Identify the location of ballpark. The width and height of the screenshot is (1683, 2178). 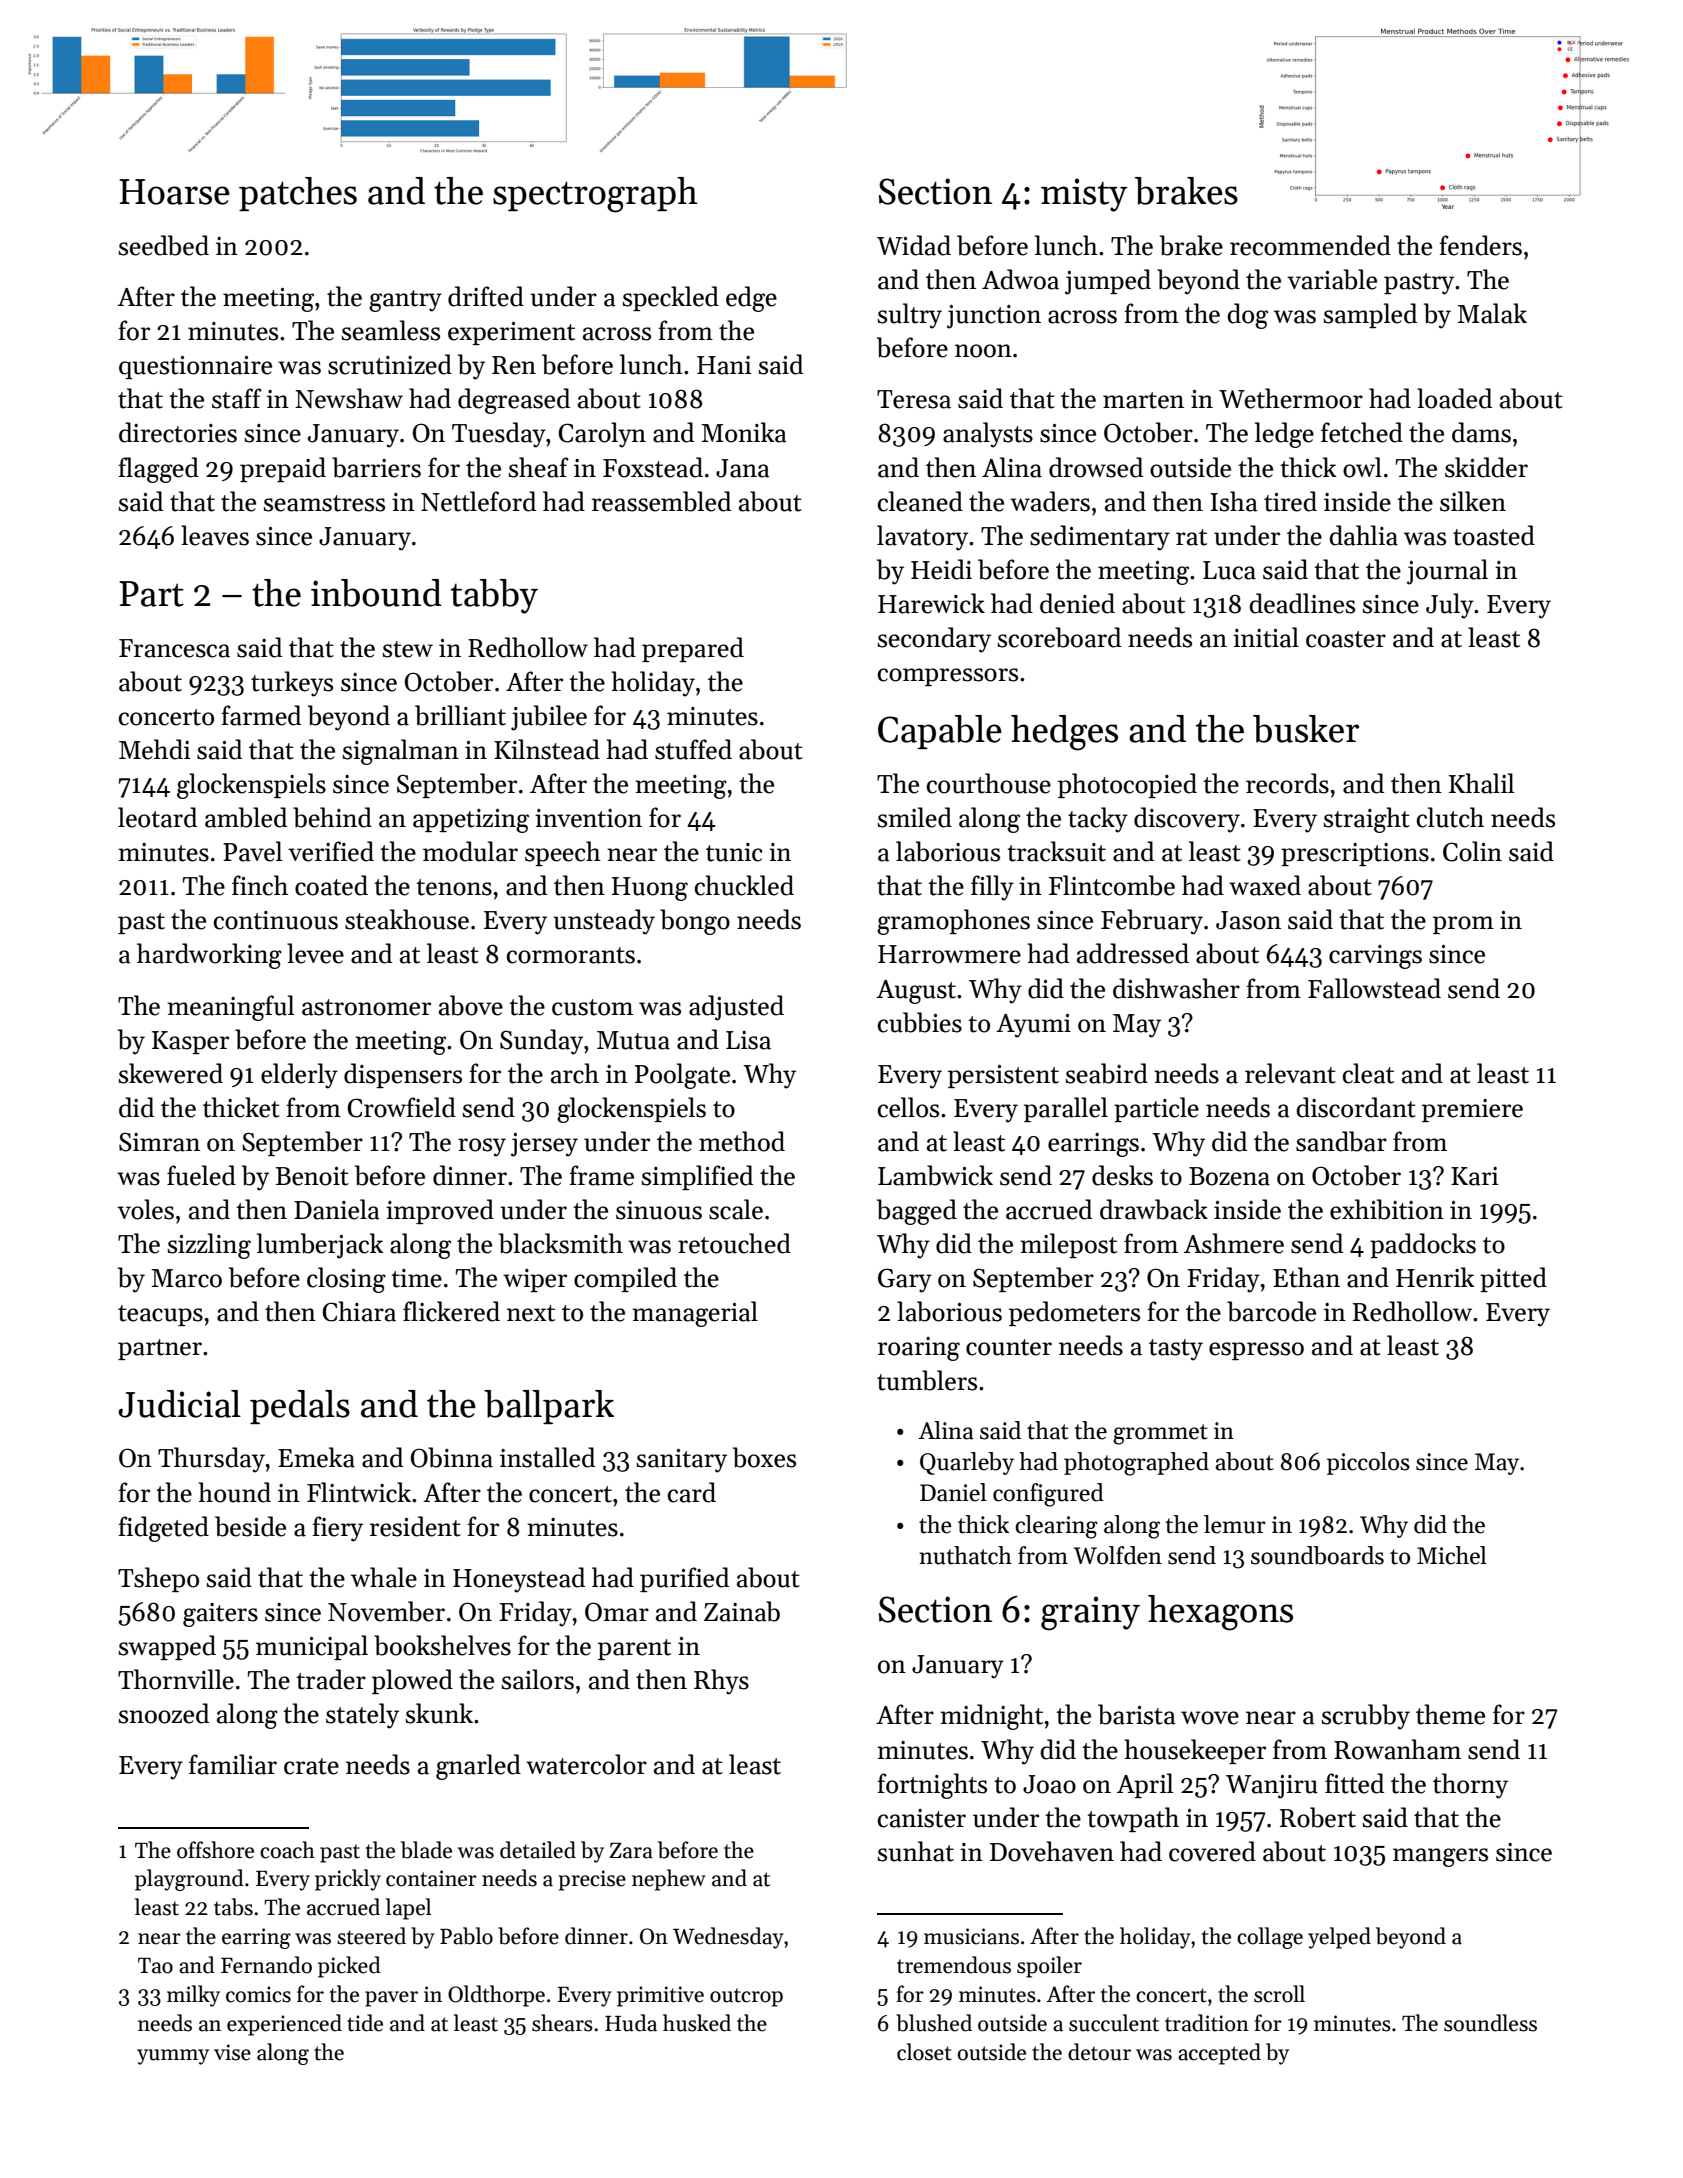
(549, 1407).
